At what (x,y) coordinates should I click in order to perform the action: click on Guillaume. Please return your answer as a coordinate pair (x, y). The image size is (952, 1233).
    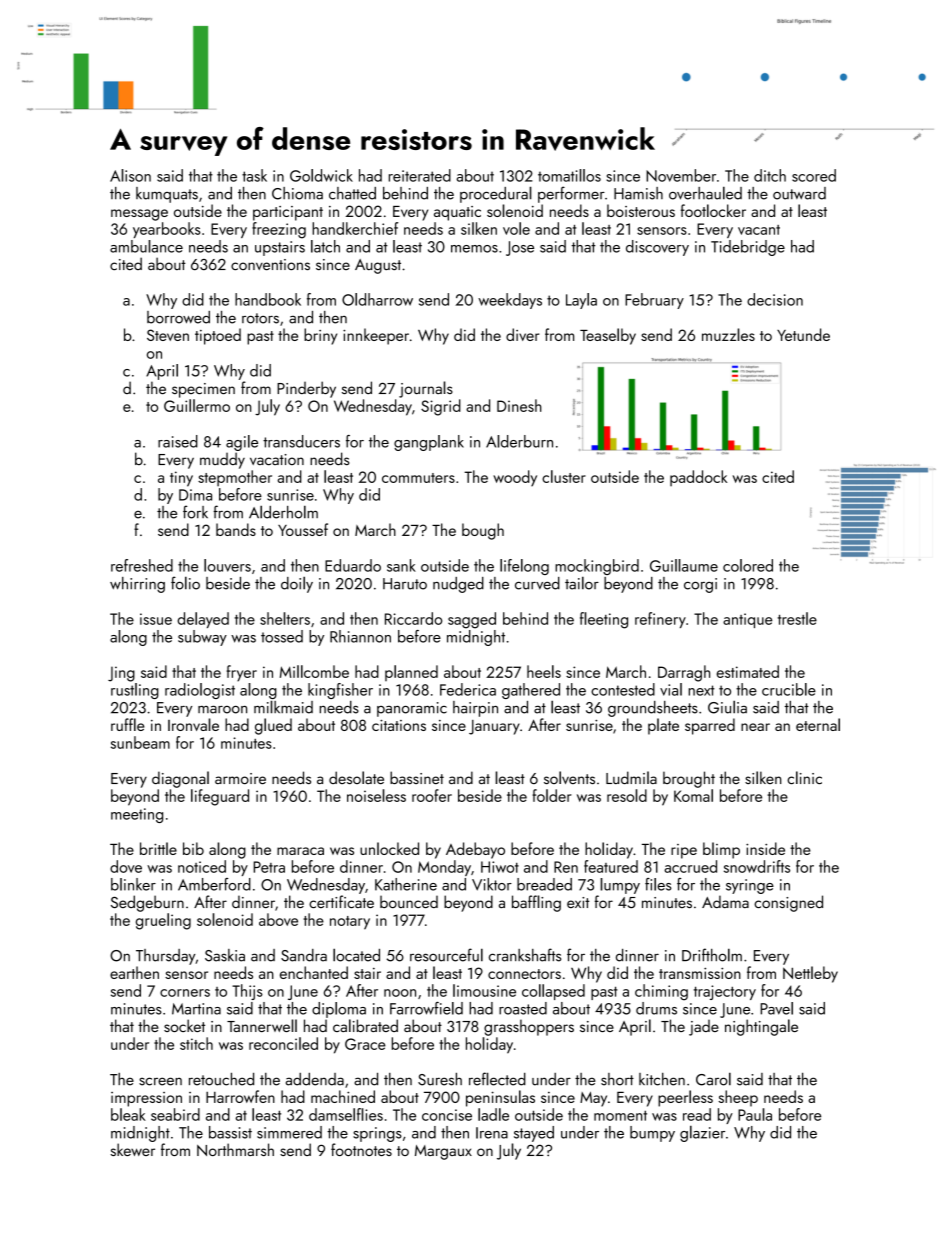
    Looking at the image, I should click on (684, 565).
